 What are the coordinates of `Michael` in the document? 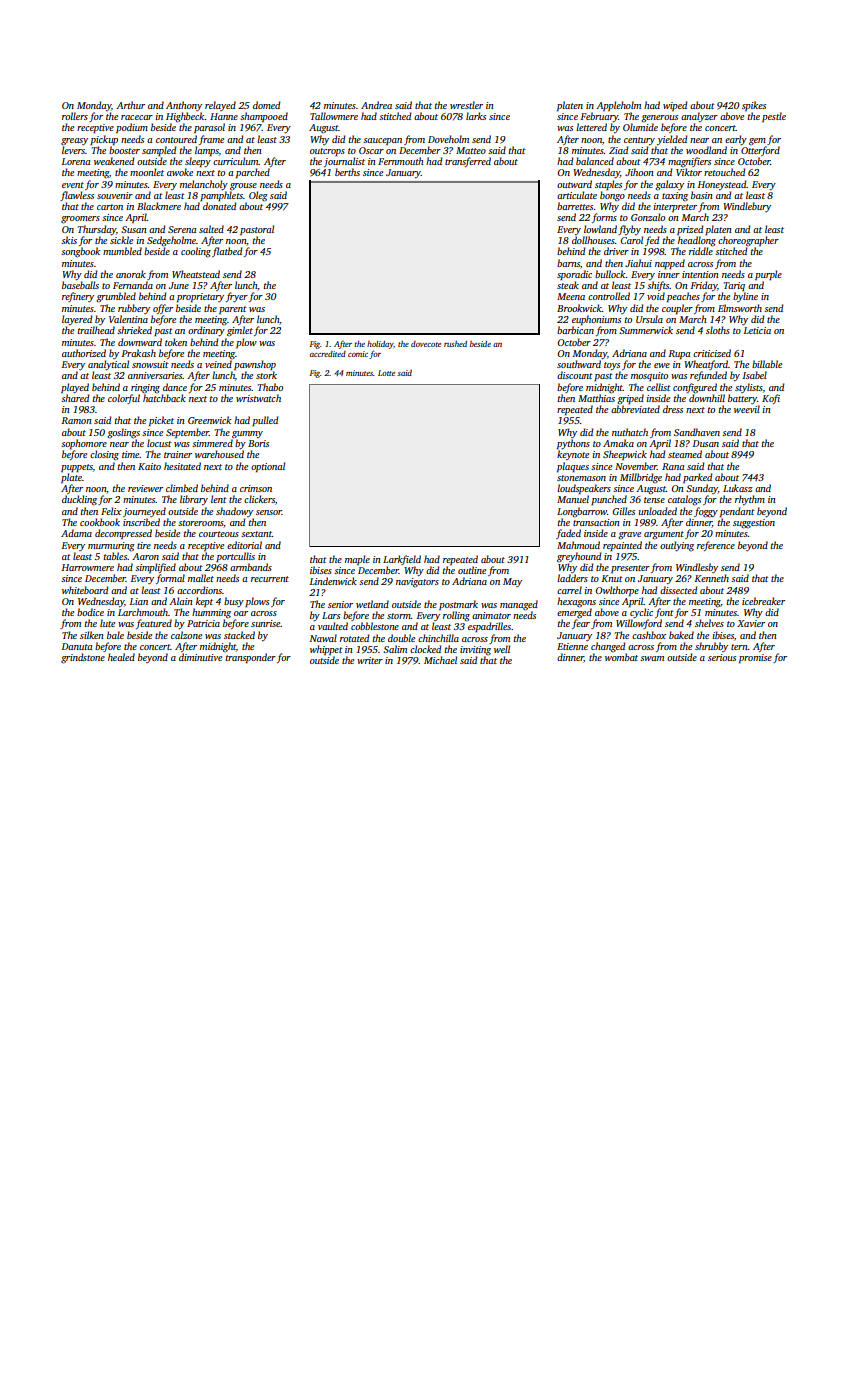 It's located at (440, 660).
